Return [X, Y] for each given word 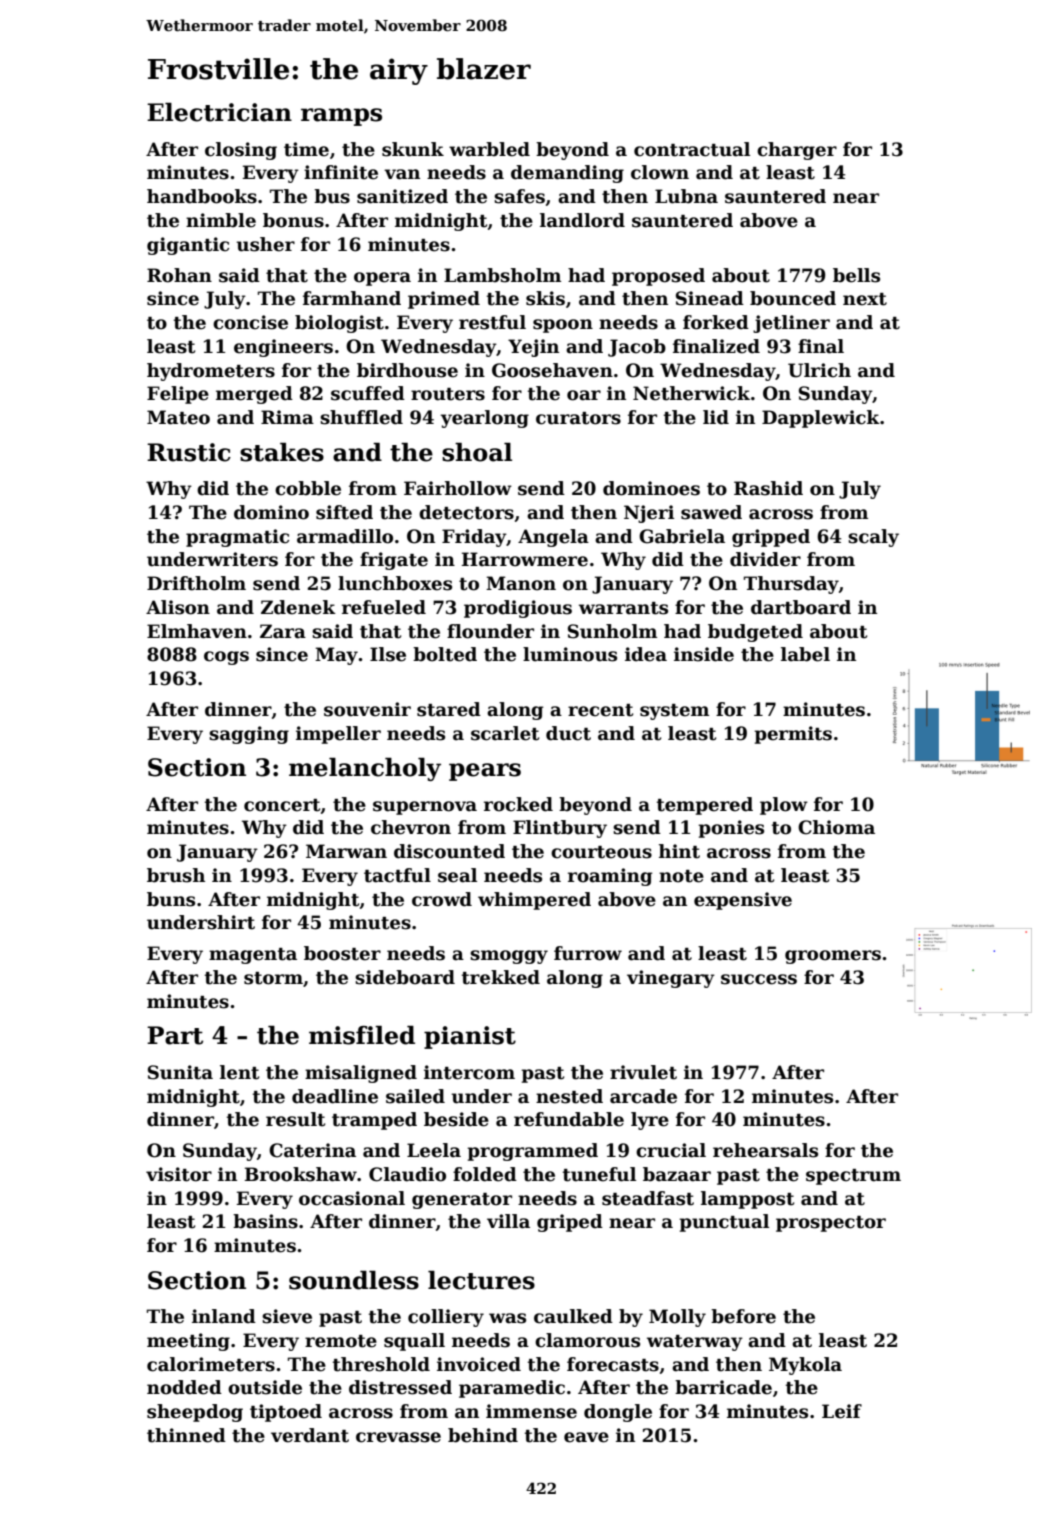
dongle [618, 1413]
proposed [658, 277]
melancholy [365, 769]
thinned [186, 1435]
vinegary [671, 979]
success [759, 979]
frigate [394, 561]
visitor [179, 1174]
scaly [873, 538]
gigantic [188, 246]
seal [457, 875]
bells [856, 275]
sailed [415, 1096]
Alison [178, 607]
